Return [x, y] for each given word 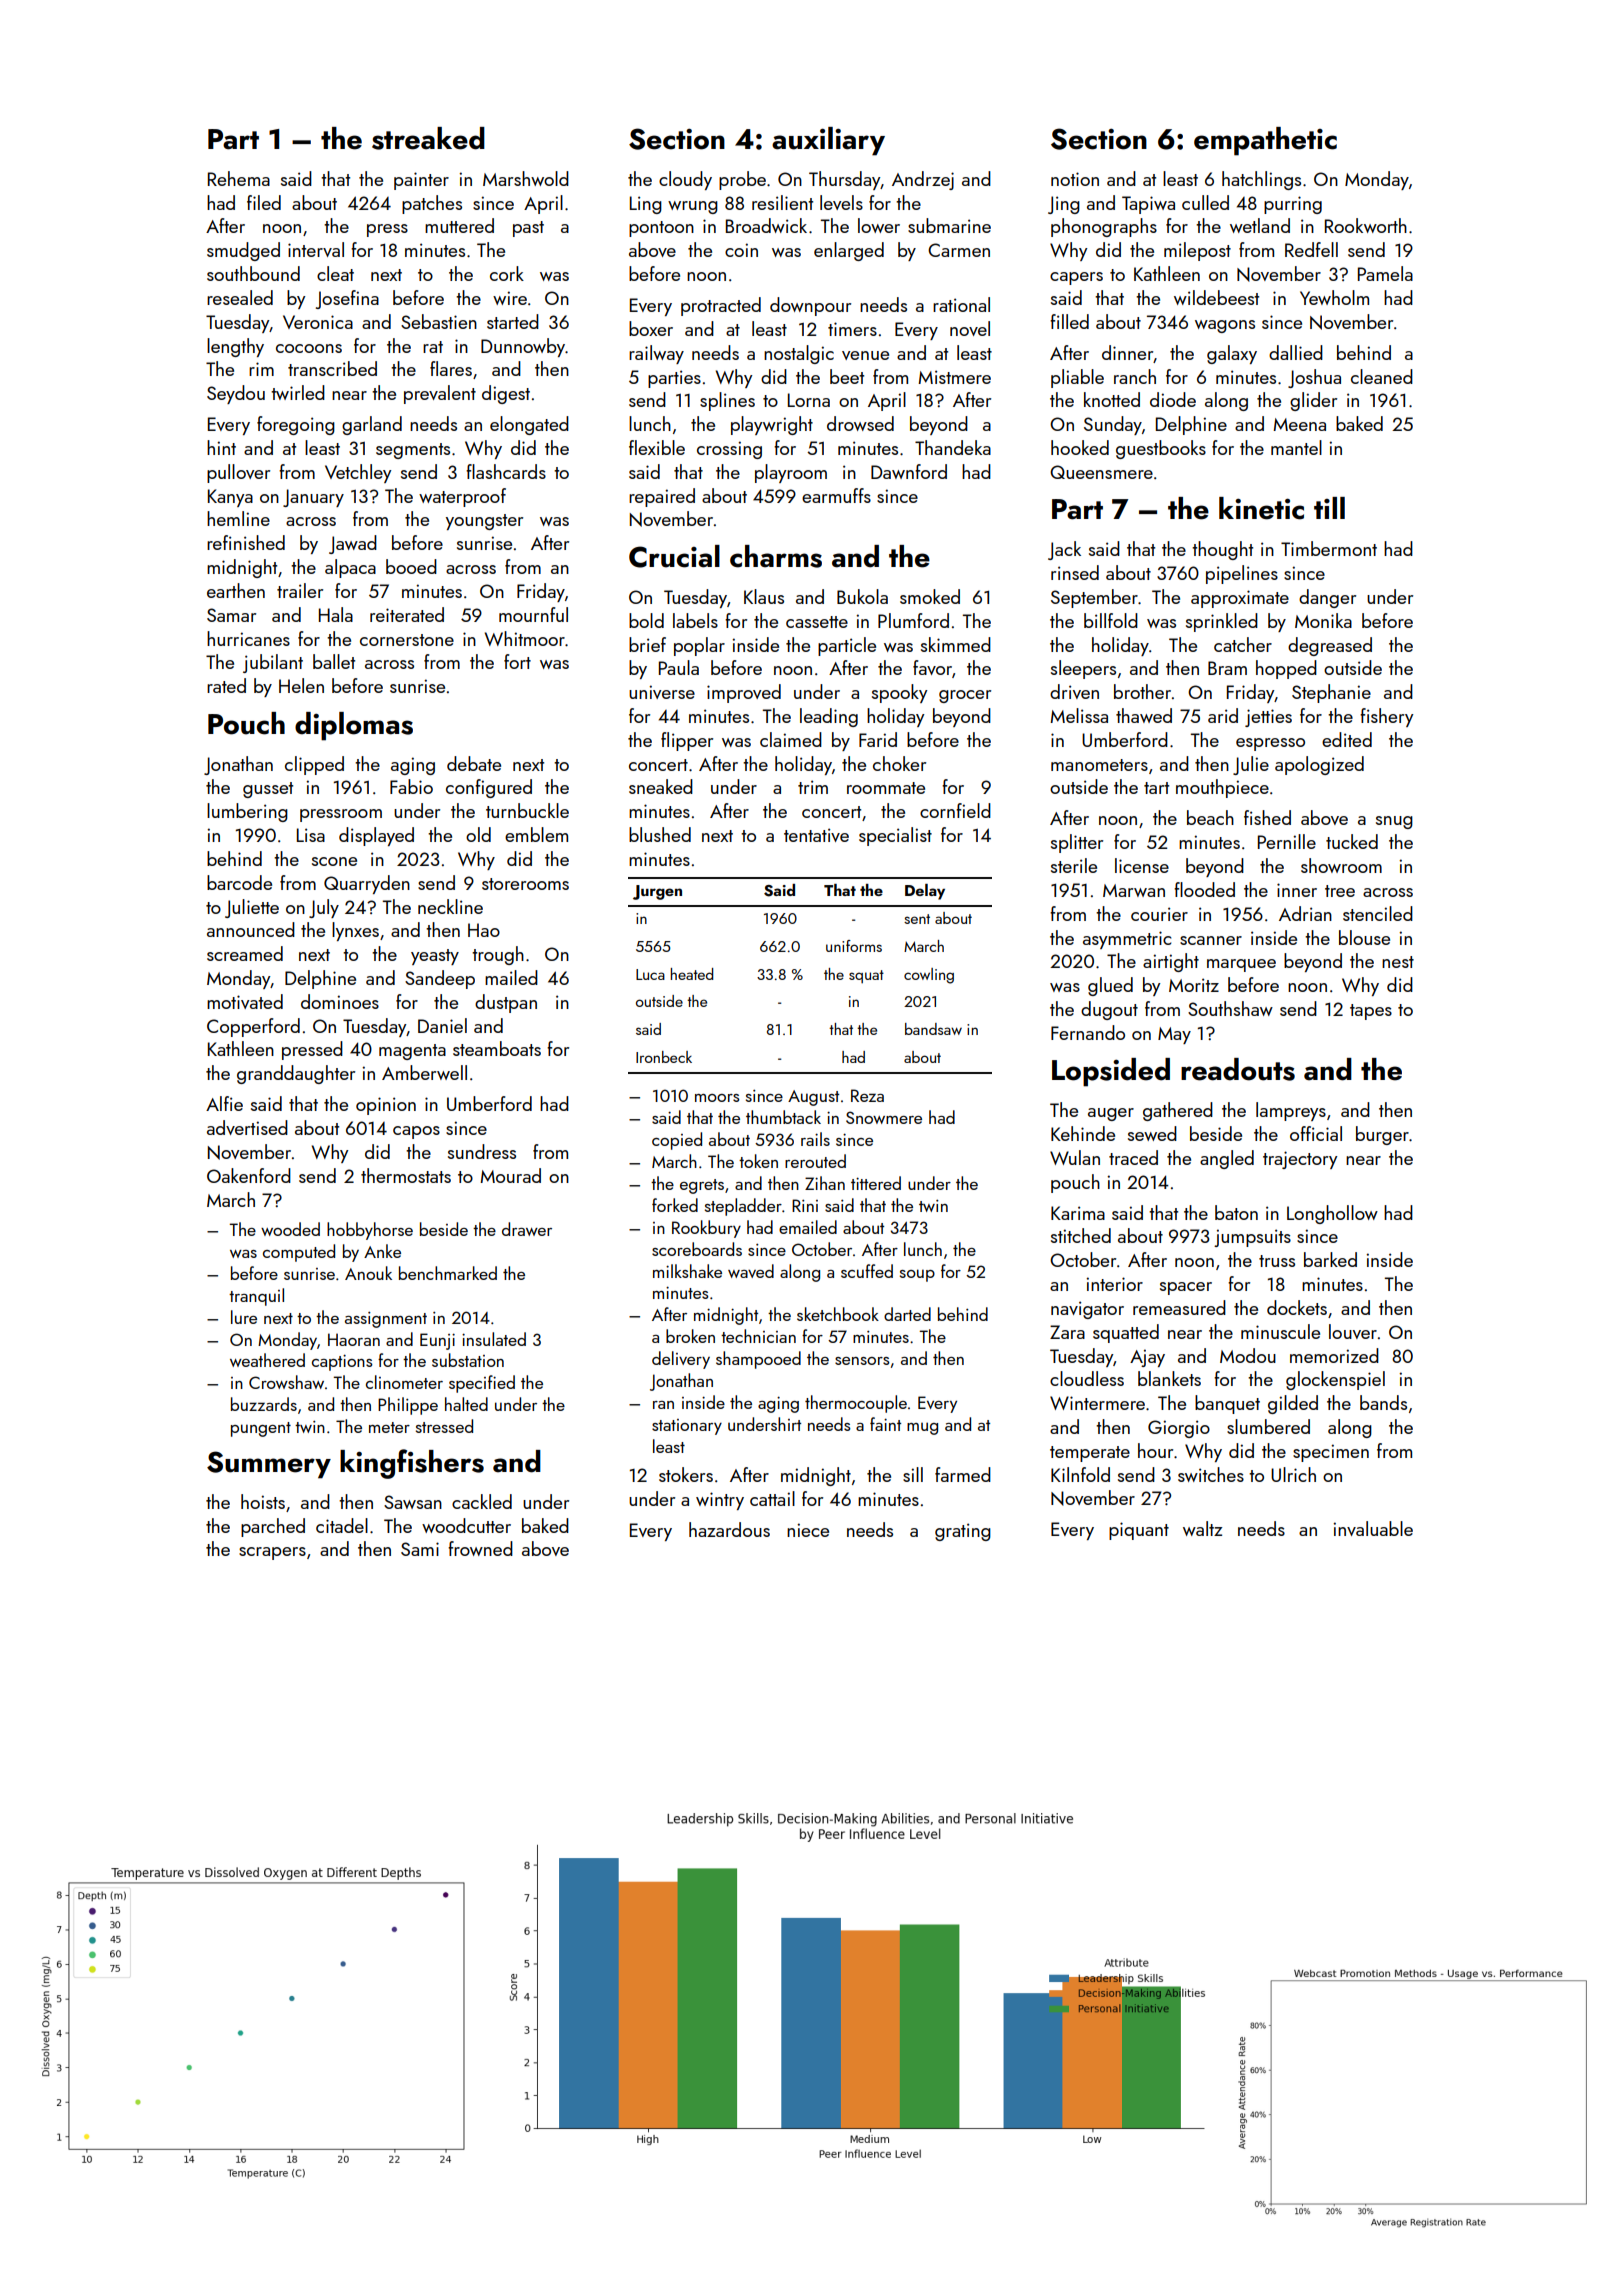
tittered [876, 1183]
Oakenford [249, 1175]
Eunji [437, 1341]
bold [646, 620]
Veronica [318, 322]
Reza [867, 1095]
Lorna [809, 400]
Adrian [1305, 913]
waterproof [462, 497]
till [1329, 508]
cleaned [1382, 376]
